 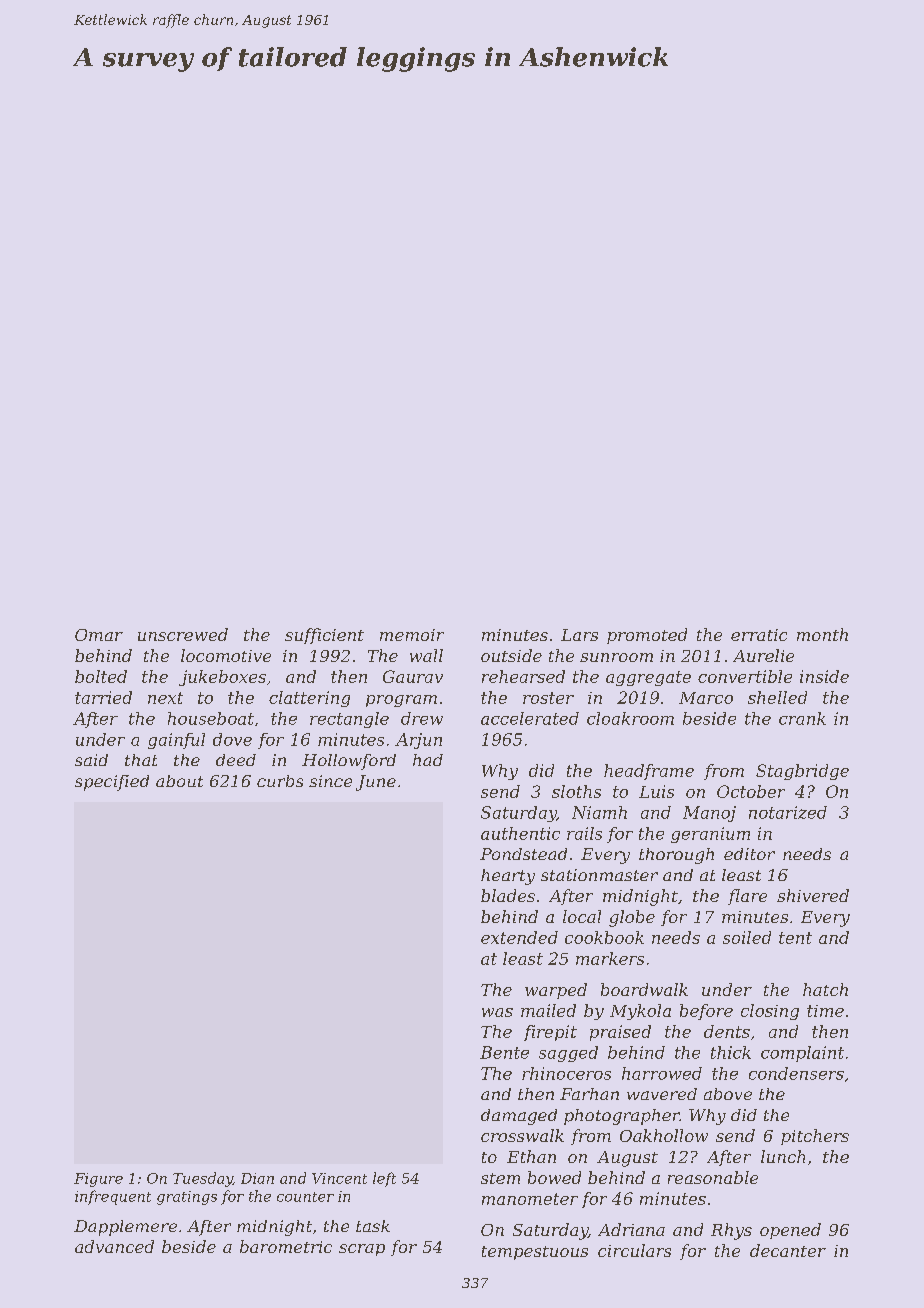 What do you see at coordinates (504, 1052) in the document?
I see `Bente` at bounding box center [504, 1052].
